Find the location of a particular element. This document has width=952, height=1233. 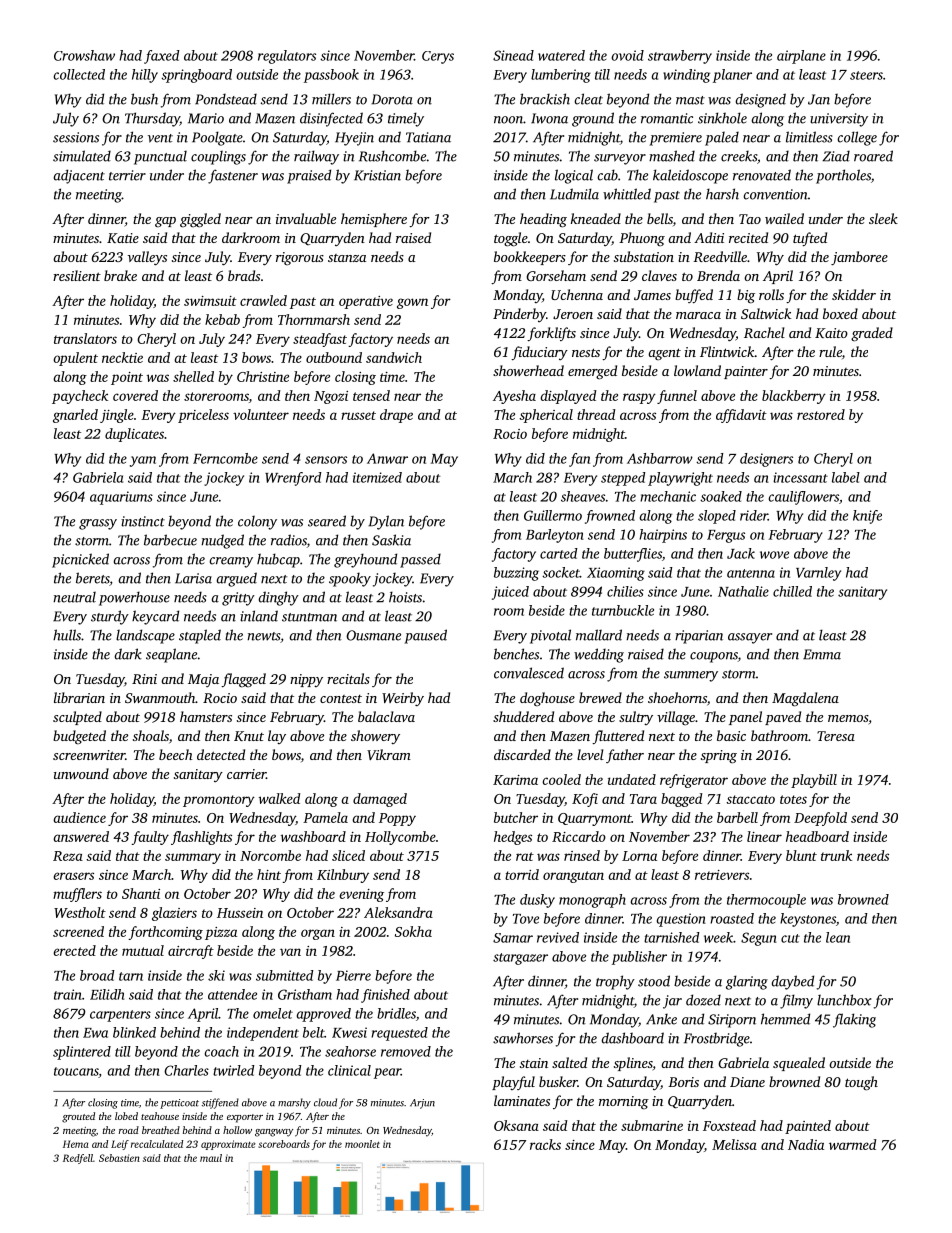

Tatiana is located at coordinates (428, 137).
